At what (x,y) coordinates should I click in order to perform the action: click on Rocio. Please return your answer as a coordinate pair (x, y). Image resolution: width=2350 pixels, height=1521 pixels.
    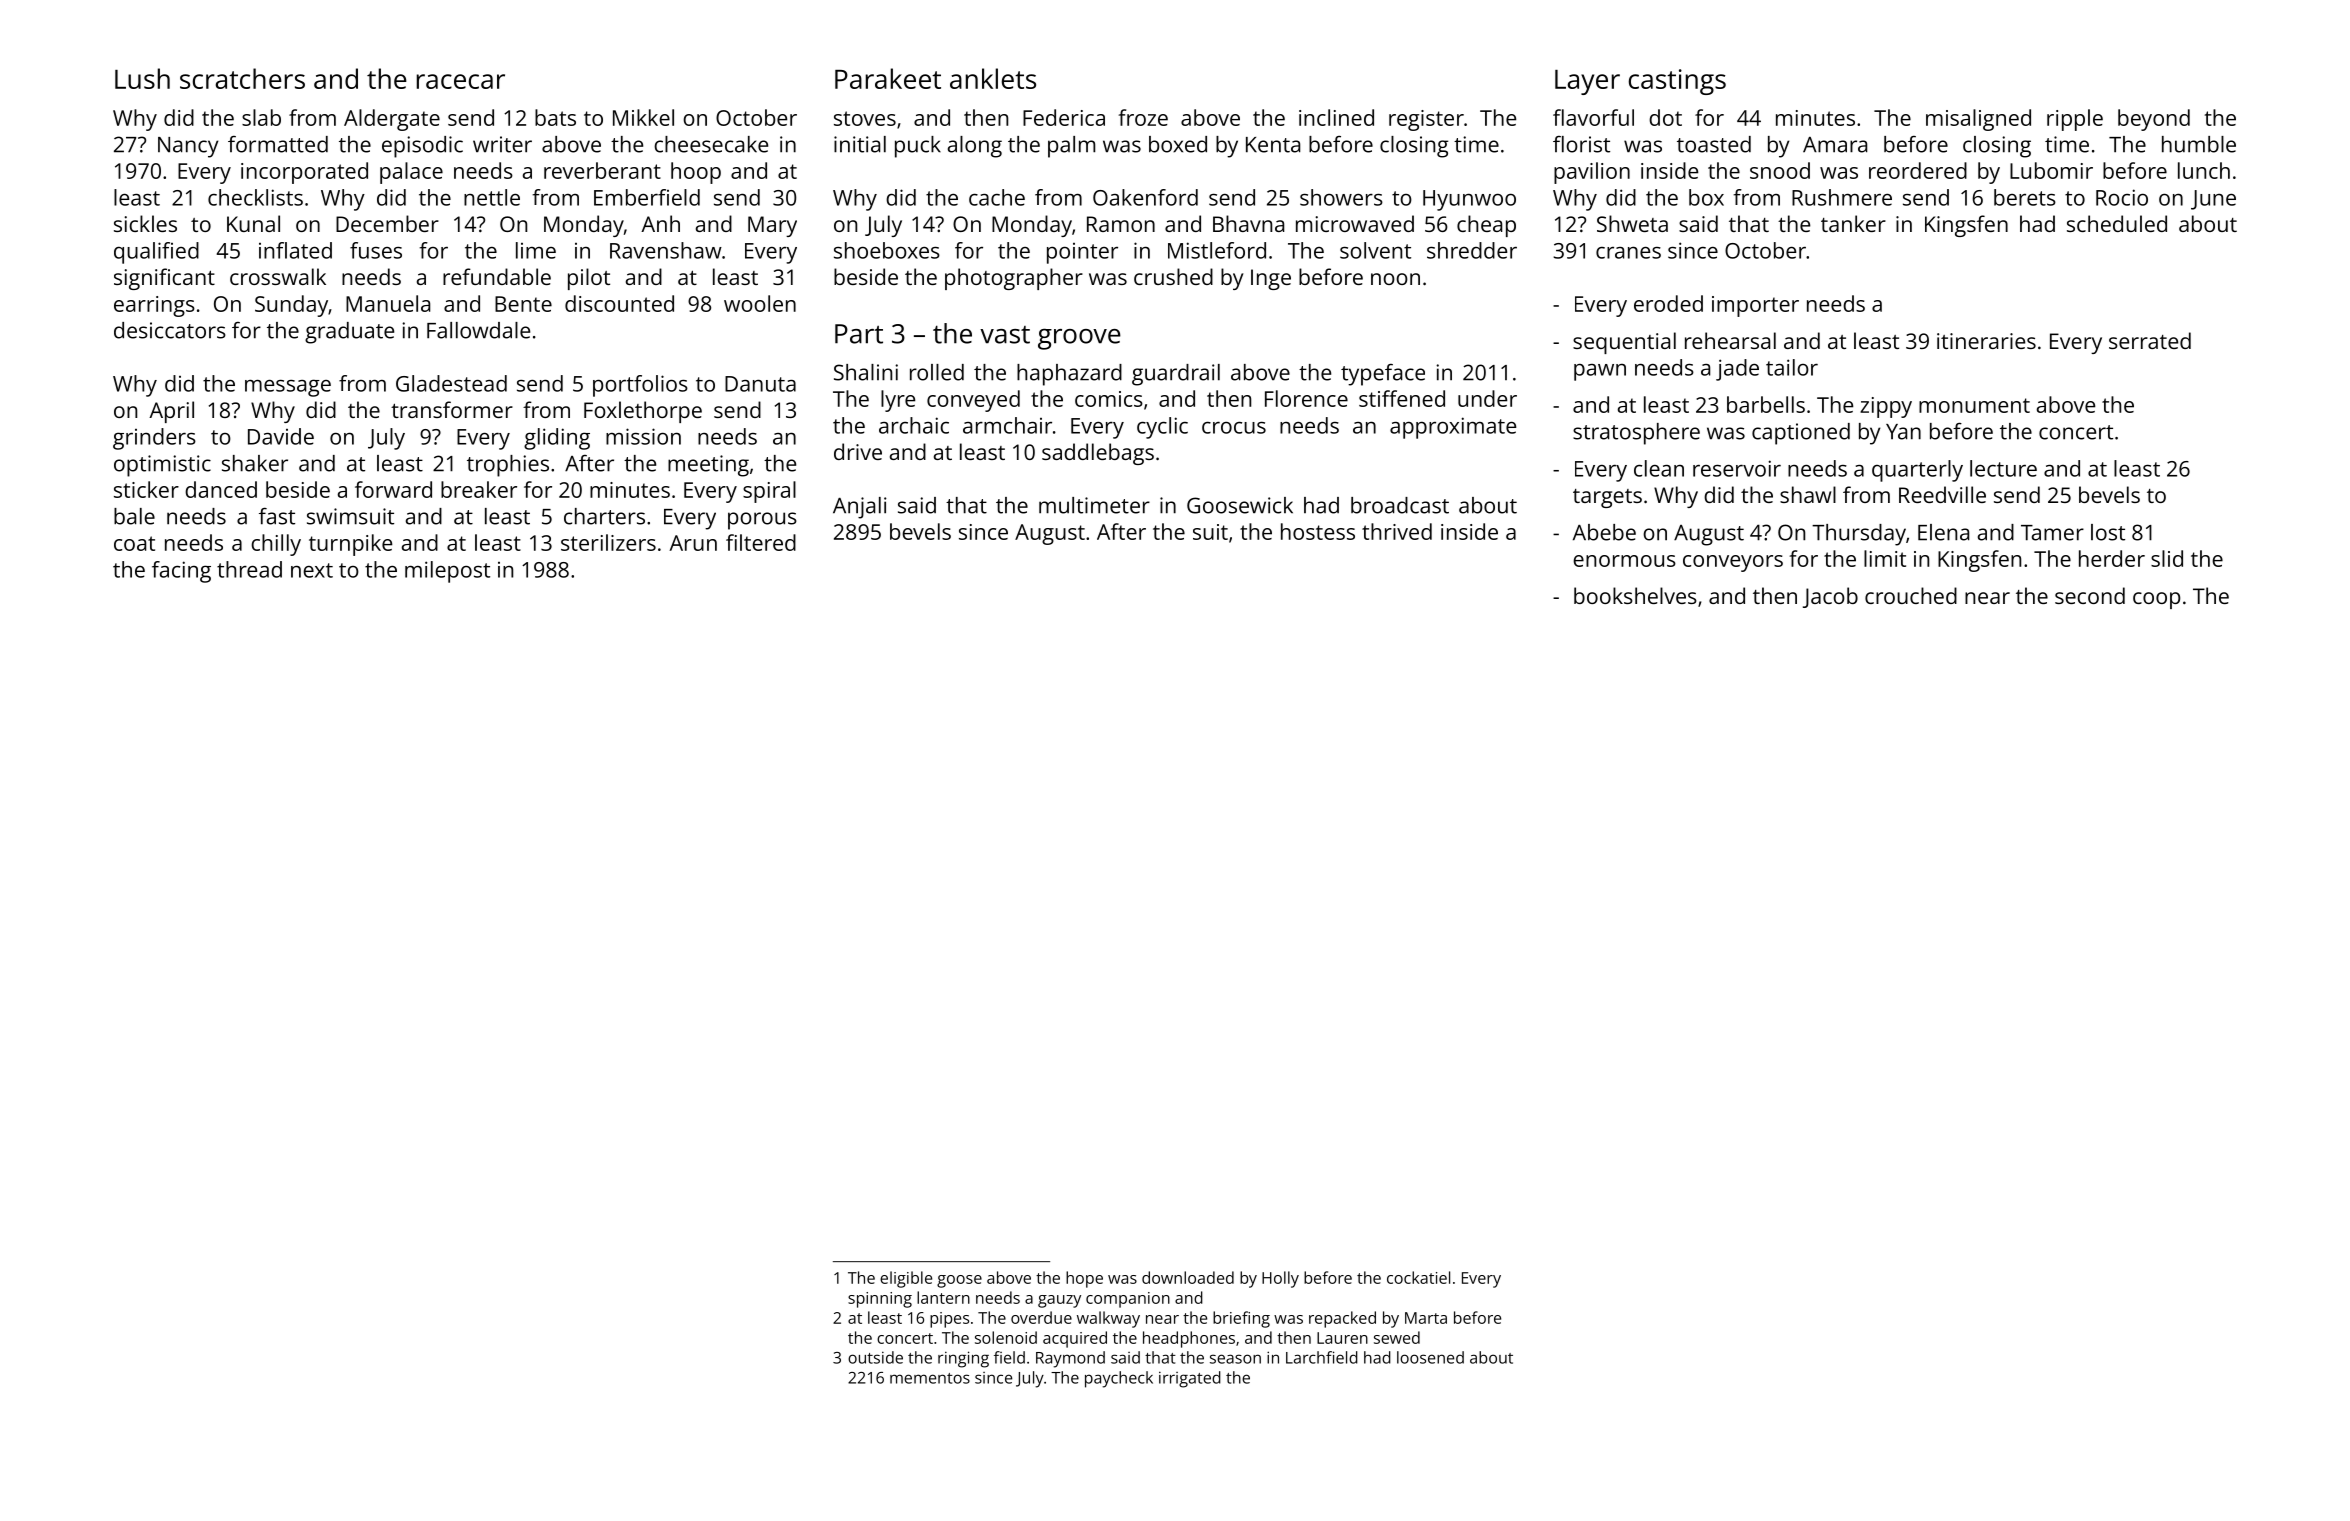
    Looking at the image, I should click on (2122, 197).
